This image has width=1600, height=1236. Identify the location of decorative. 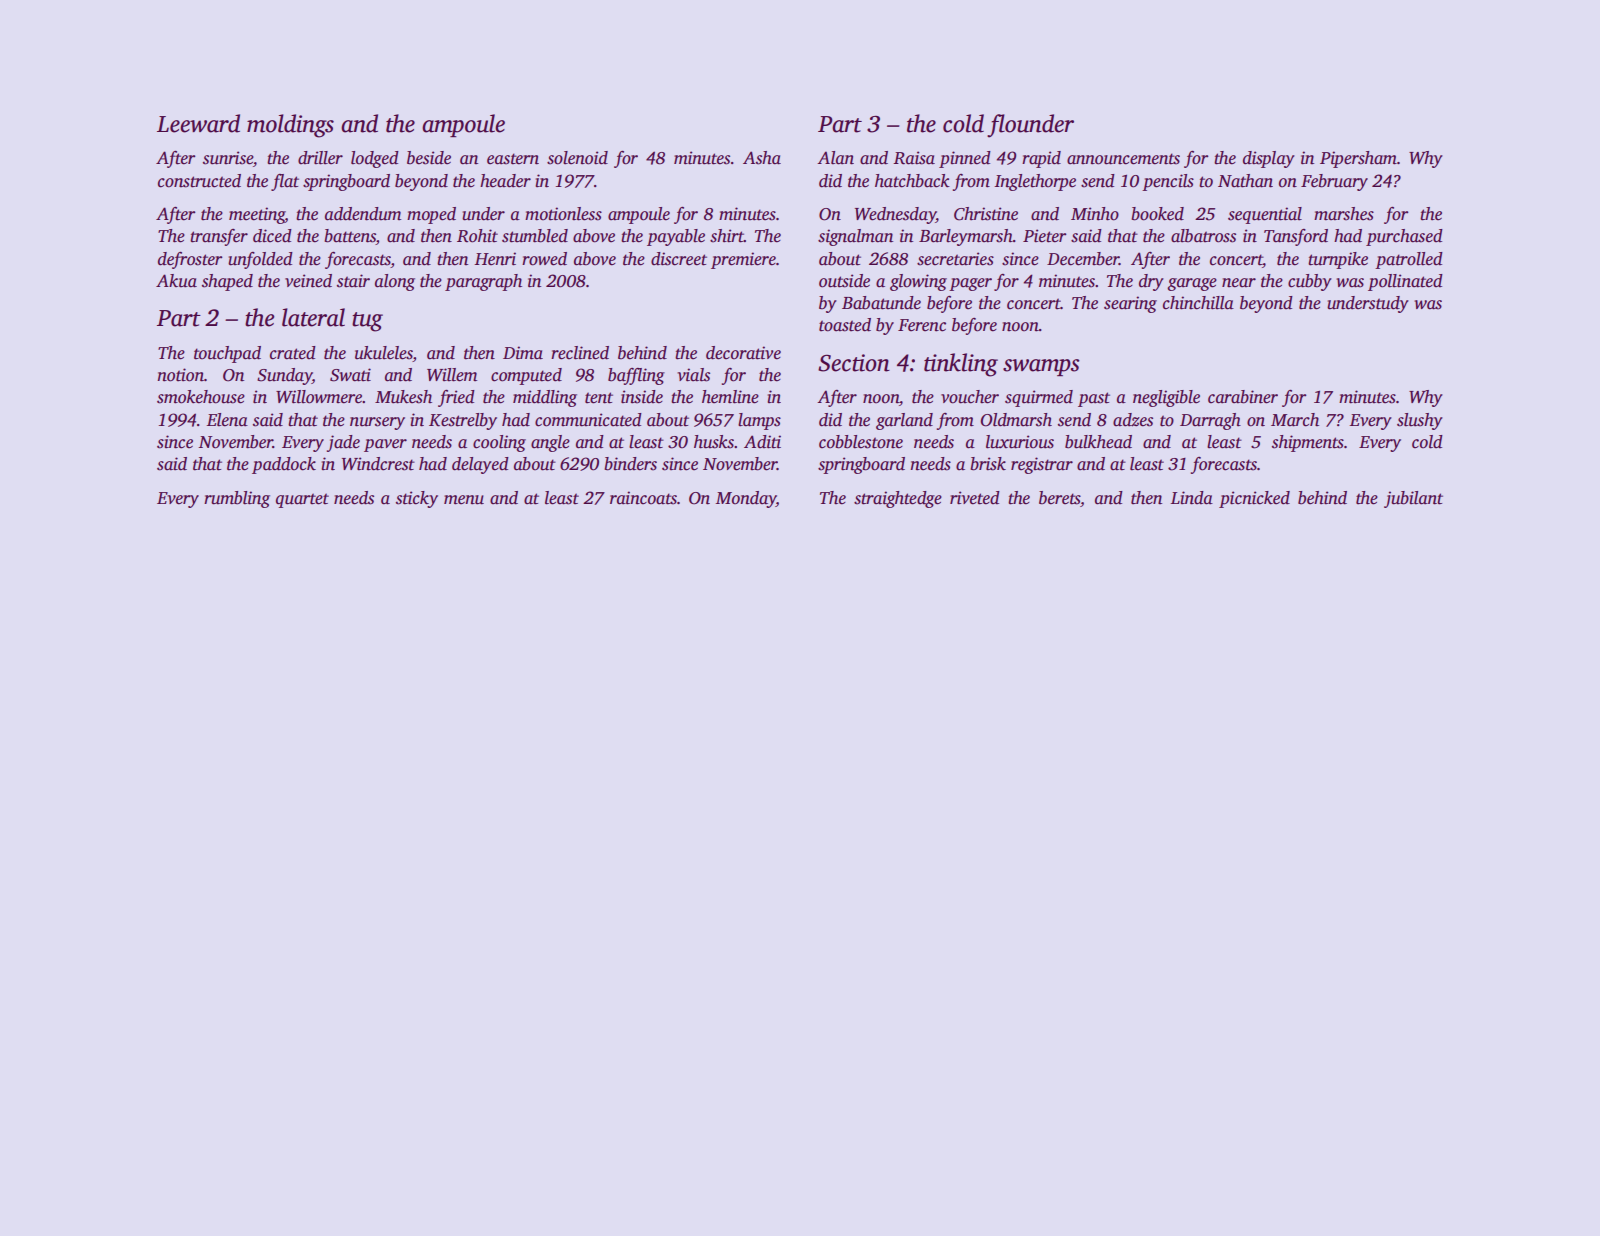
(743, 353).
